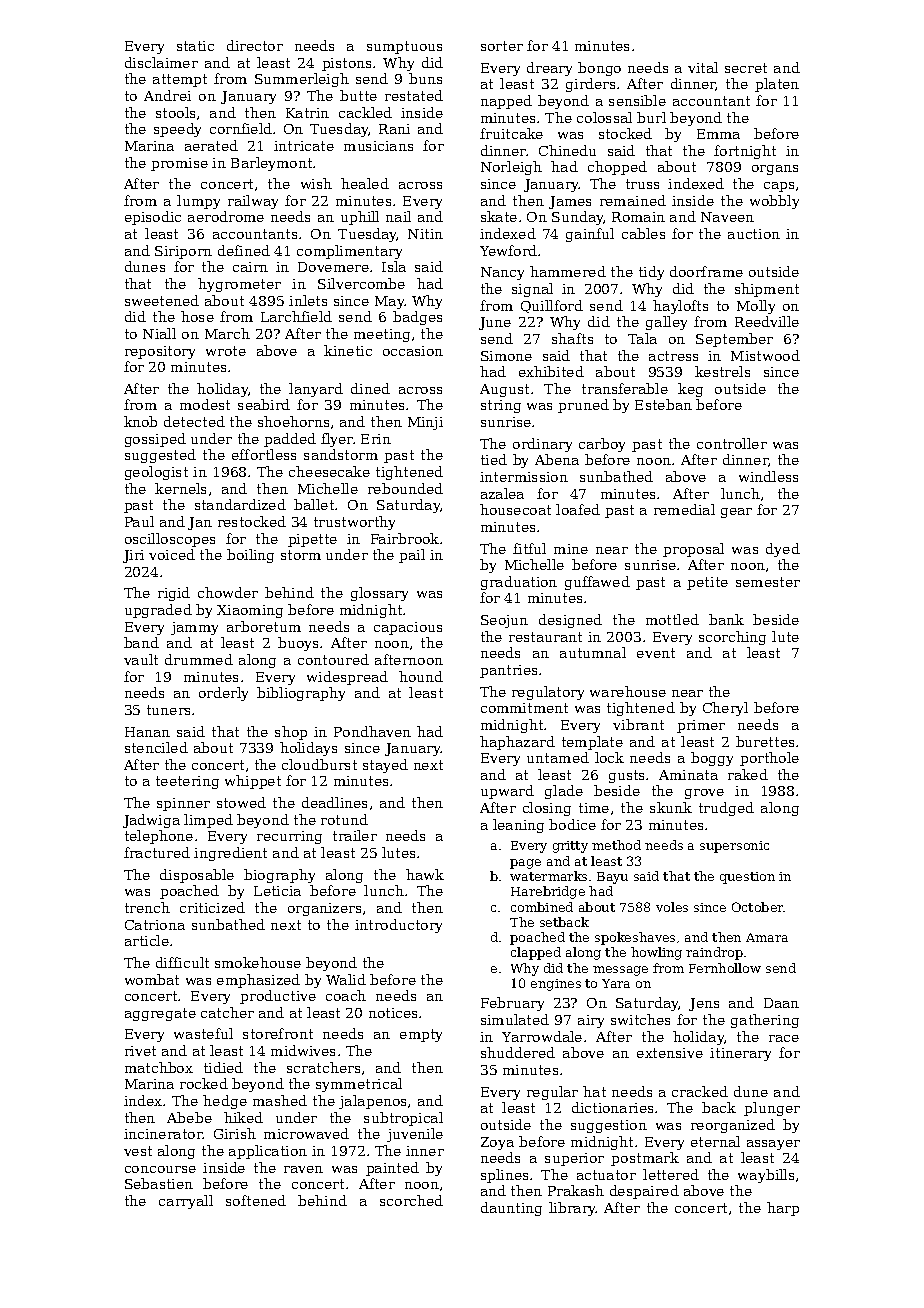 The height and width of the document is (1308, 924). Describe the element at coordinates (133, 556) in the document. I see `Jiri` at that location.
